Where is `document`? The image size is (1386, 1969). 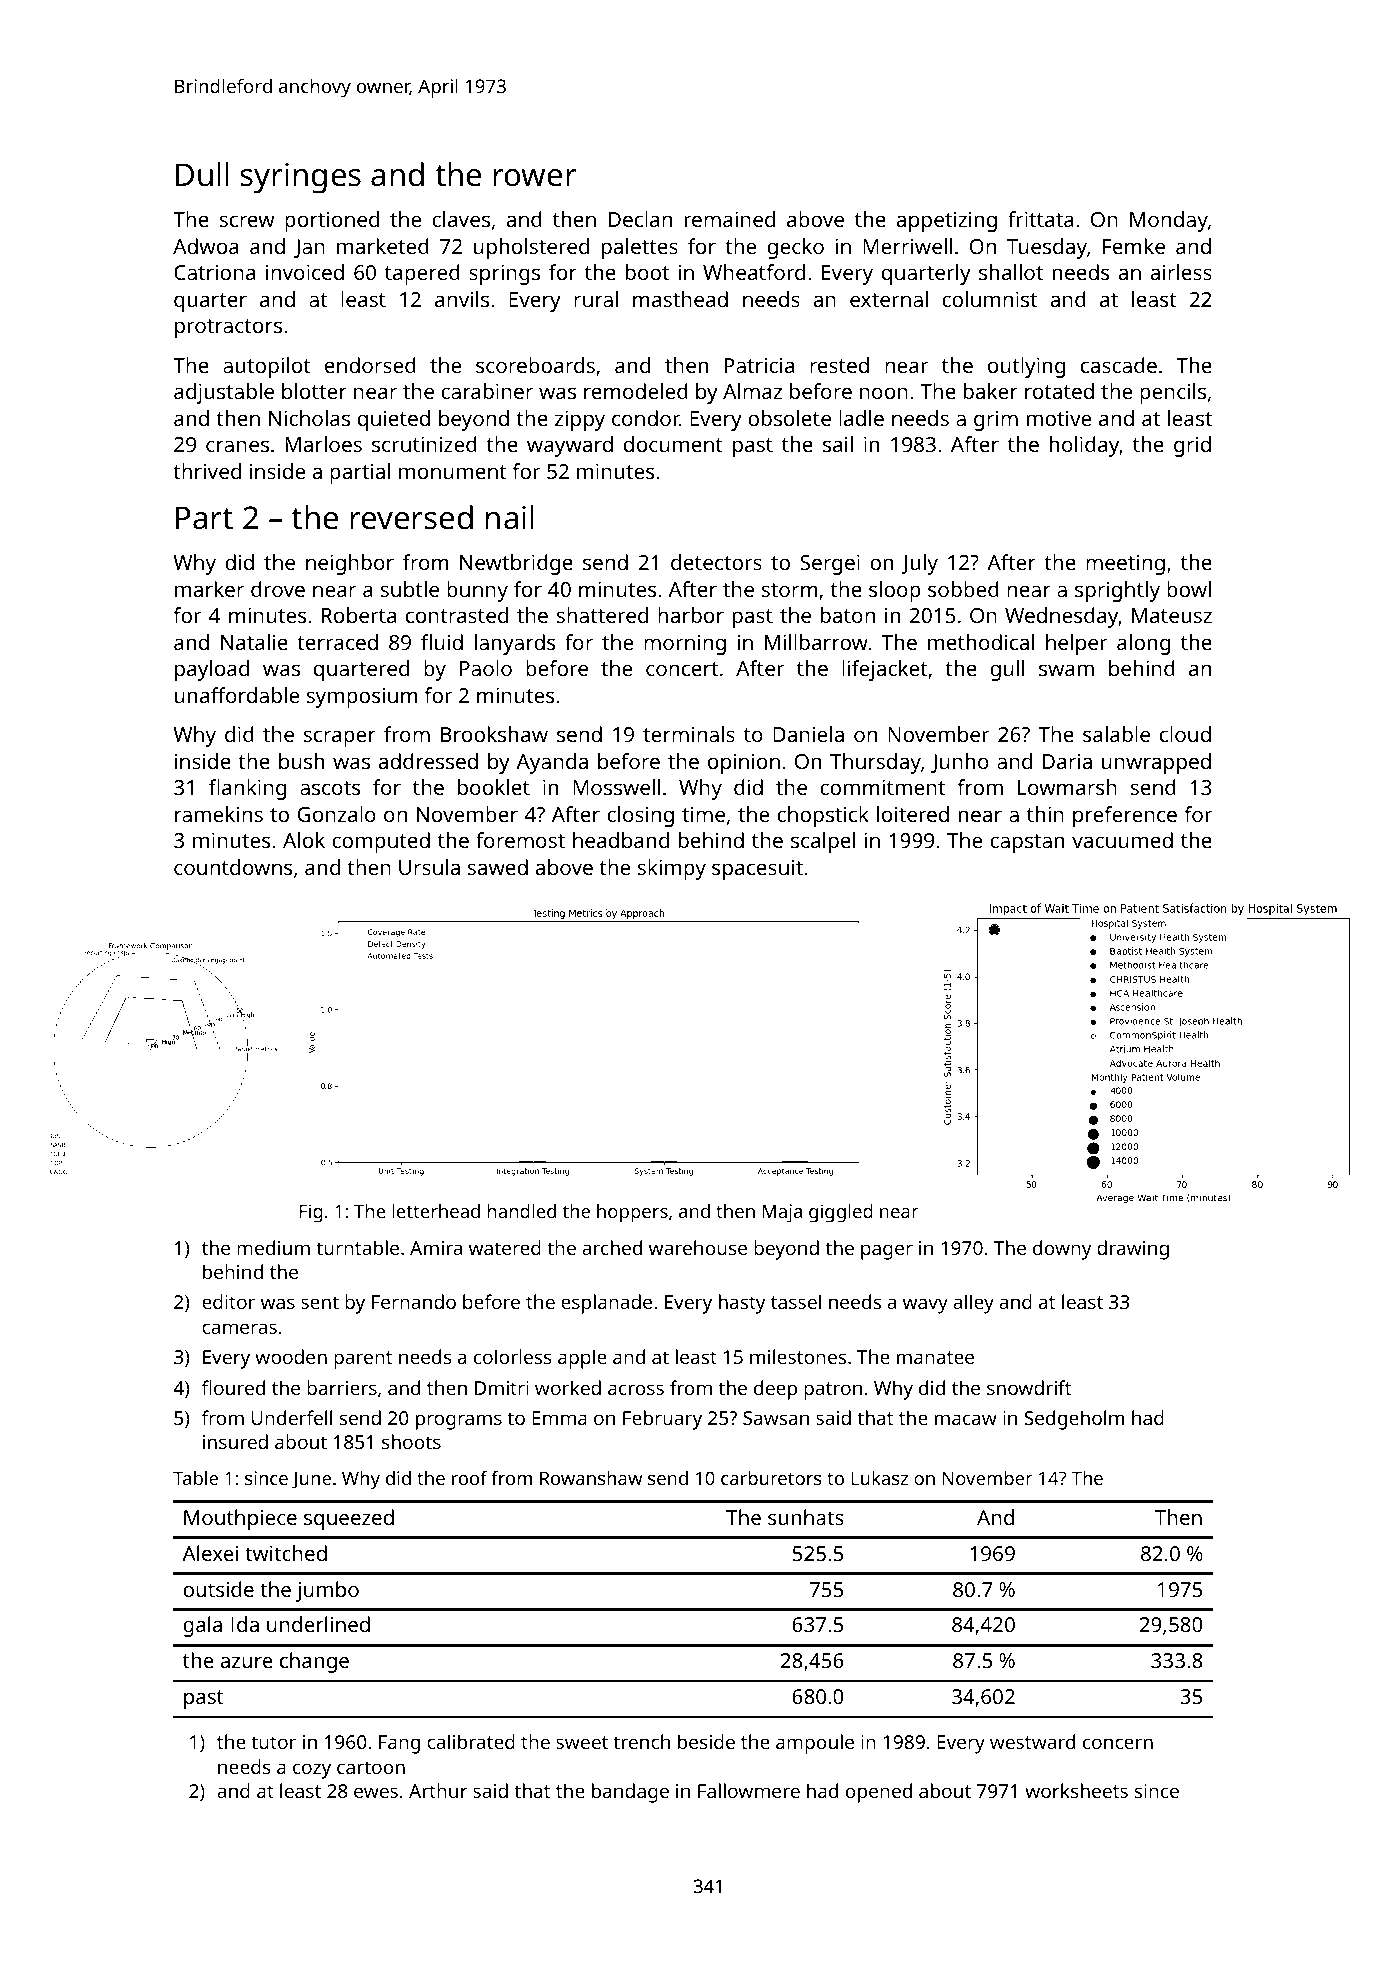 document is located at coordinates (673, 444).
